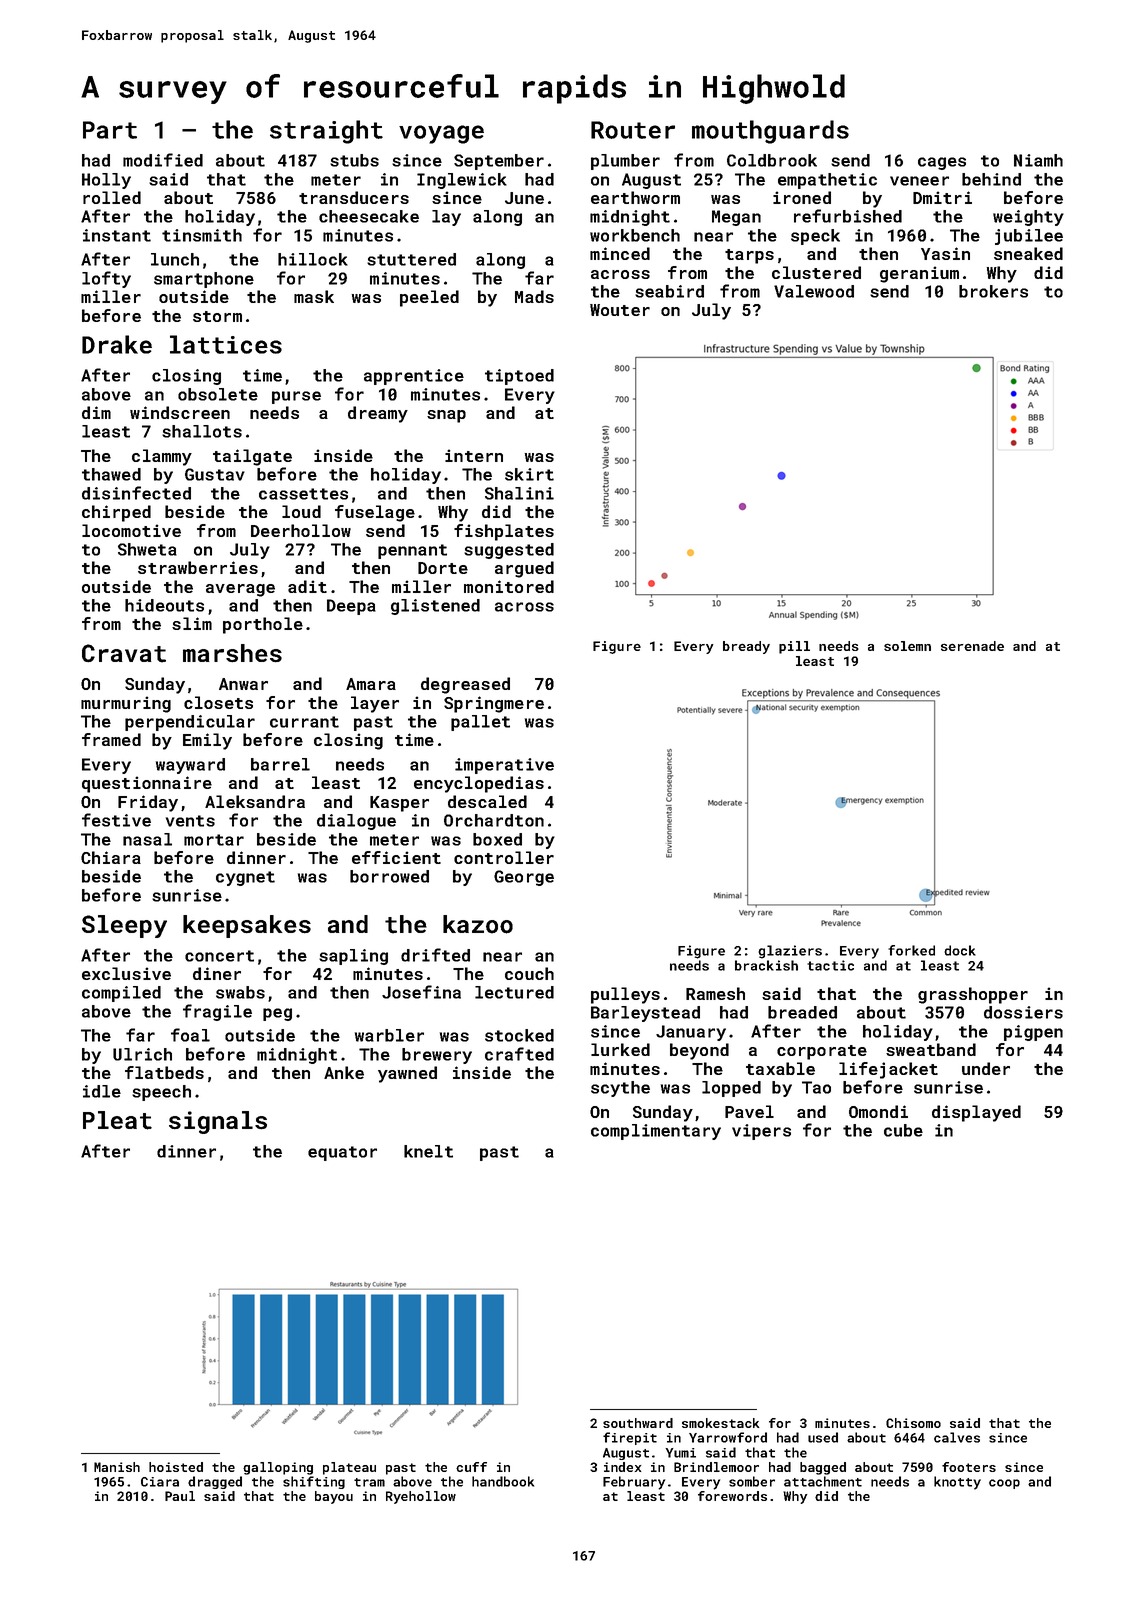 The height and width of the image is (1620, 1145). What do you see at coordinates (823, 1437) in the image?
I see `used` at bounding box center [823, 1437].
